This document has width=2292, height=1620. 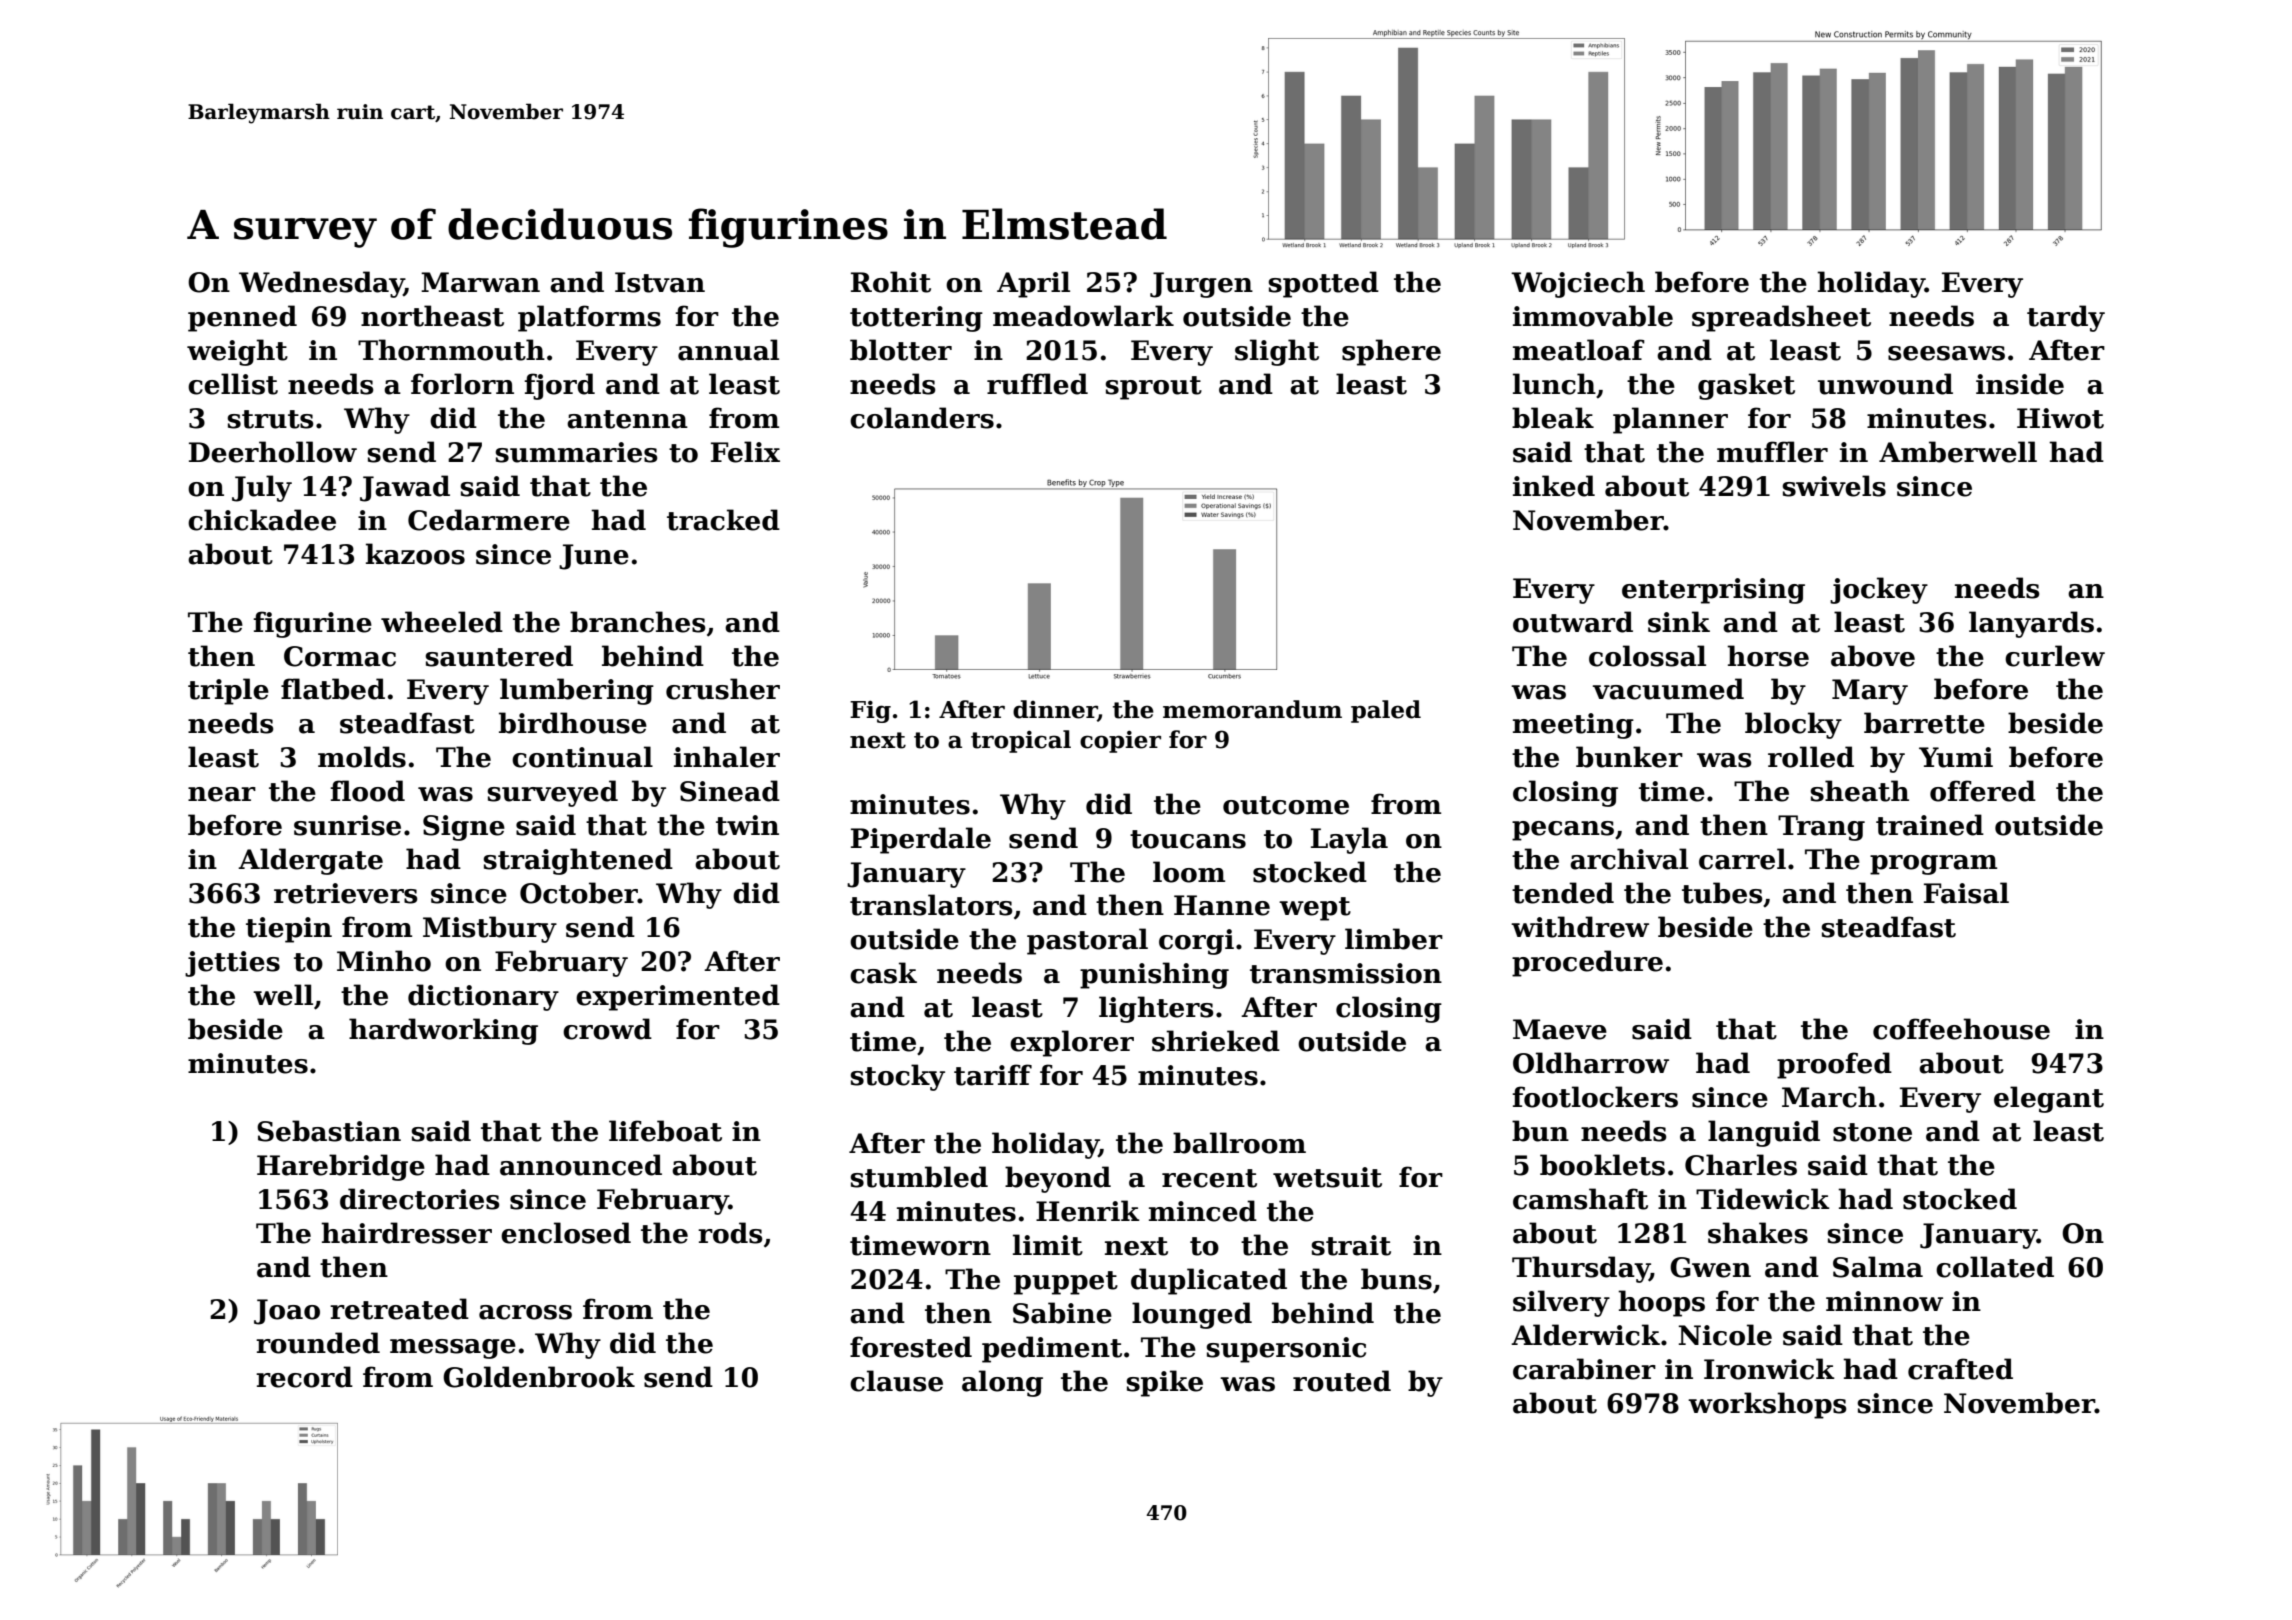 What do you see at coordinates (1277, 352) in the document?
I see `slight` at bounding box center [1277, 352].
